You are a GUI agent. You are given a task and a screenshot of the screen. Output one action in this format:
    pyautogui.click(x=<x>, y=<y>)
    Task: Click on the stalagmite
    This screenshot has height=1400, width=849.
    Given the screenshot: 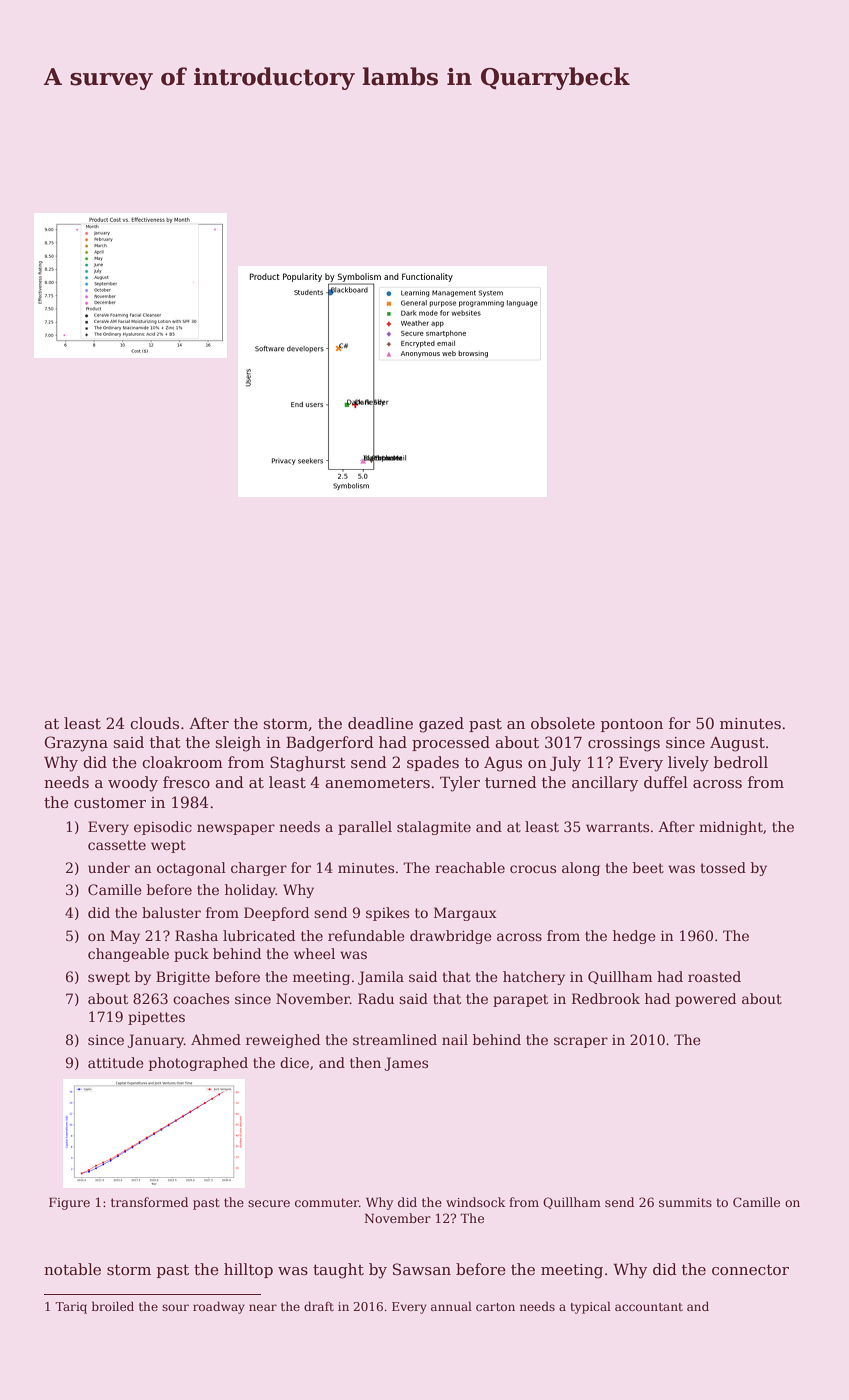 What is the action you would take?
    pyautogui.click(x=434, y=828)
